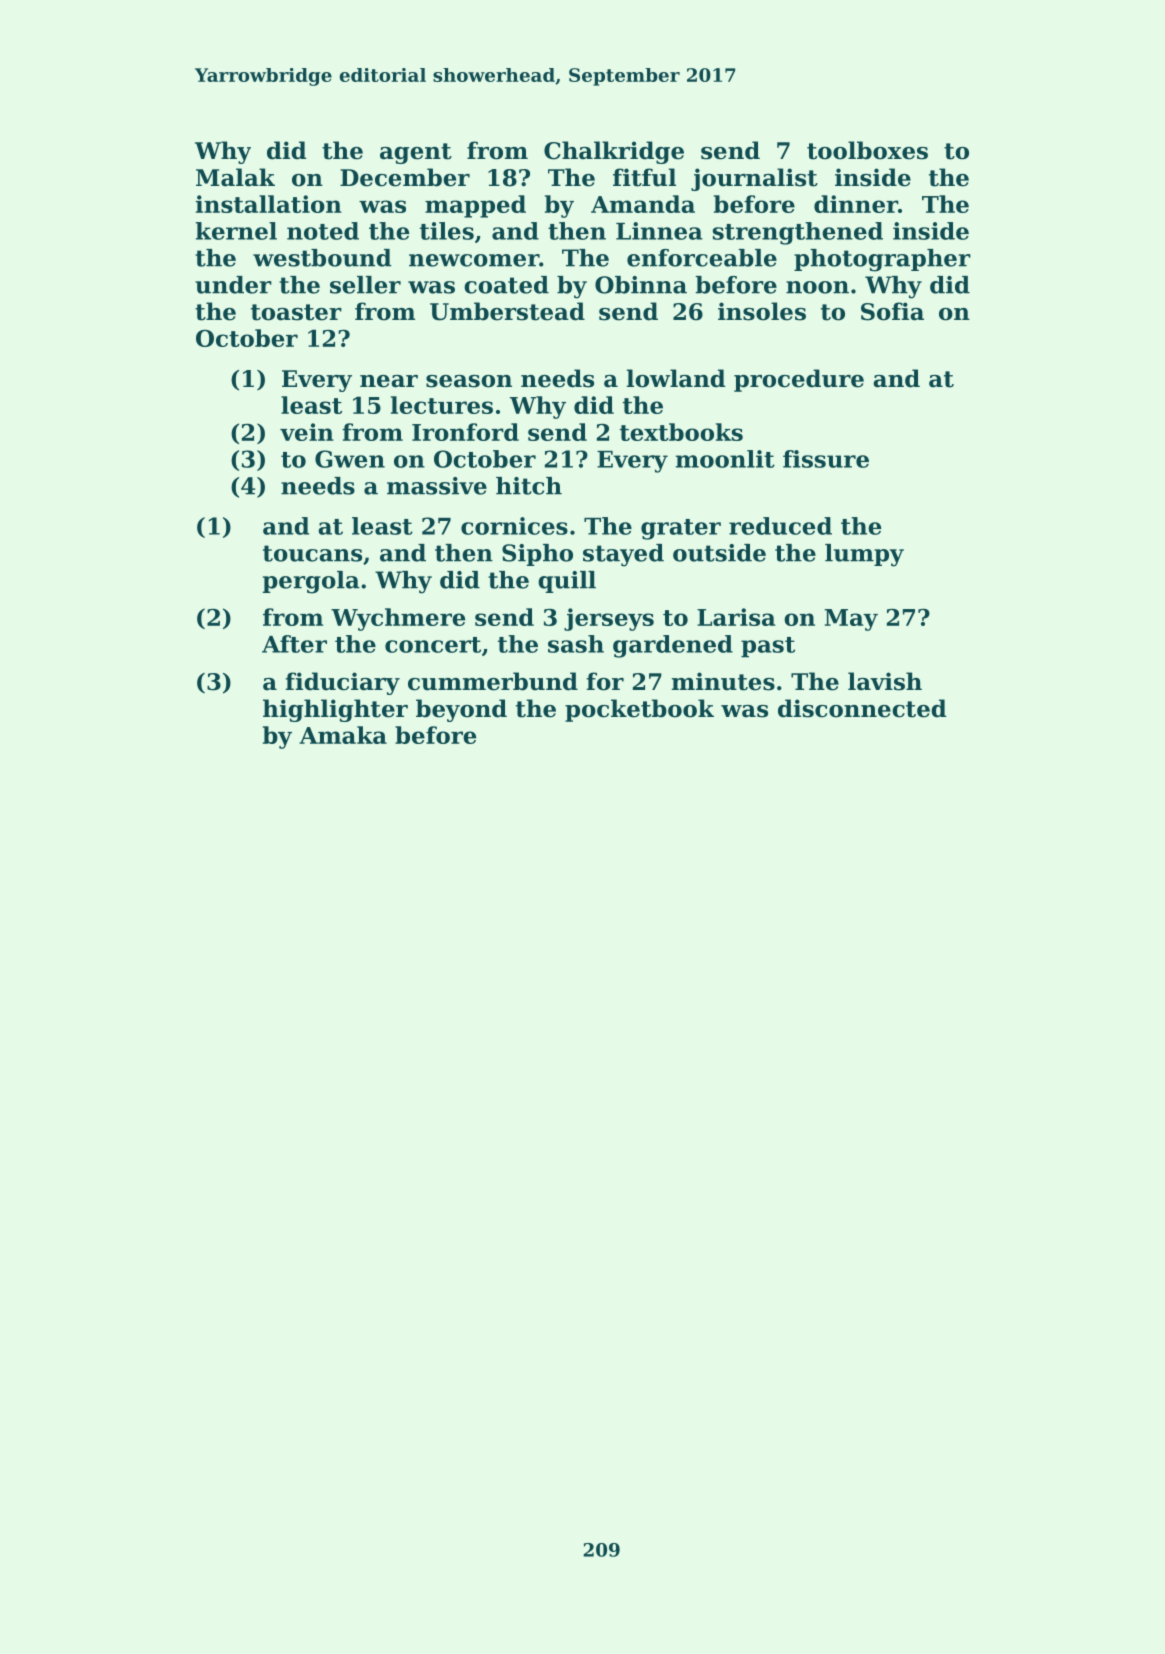 The width and height of the page is (1165, 1654). I want to click on hitch, so click(529, 486).
